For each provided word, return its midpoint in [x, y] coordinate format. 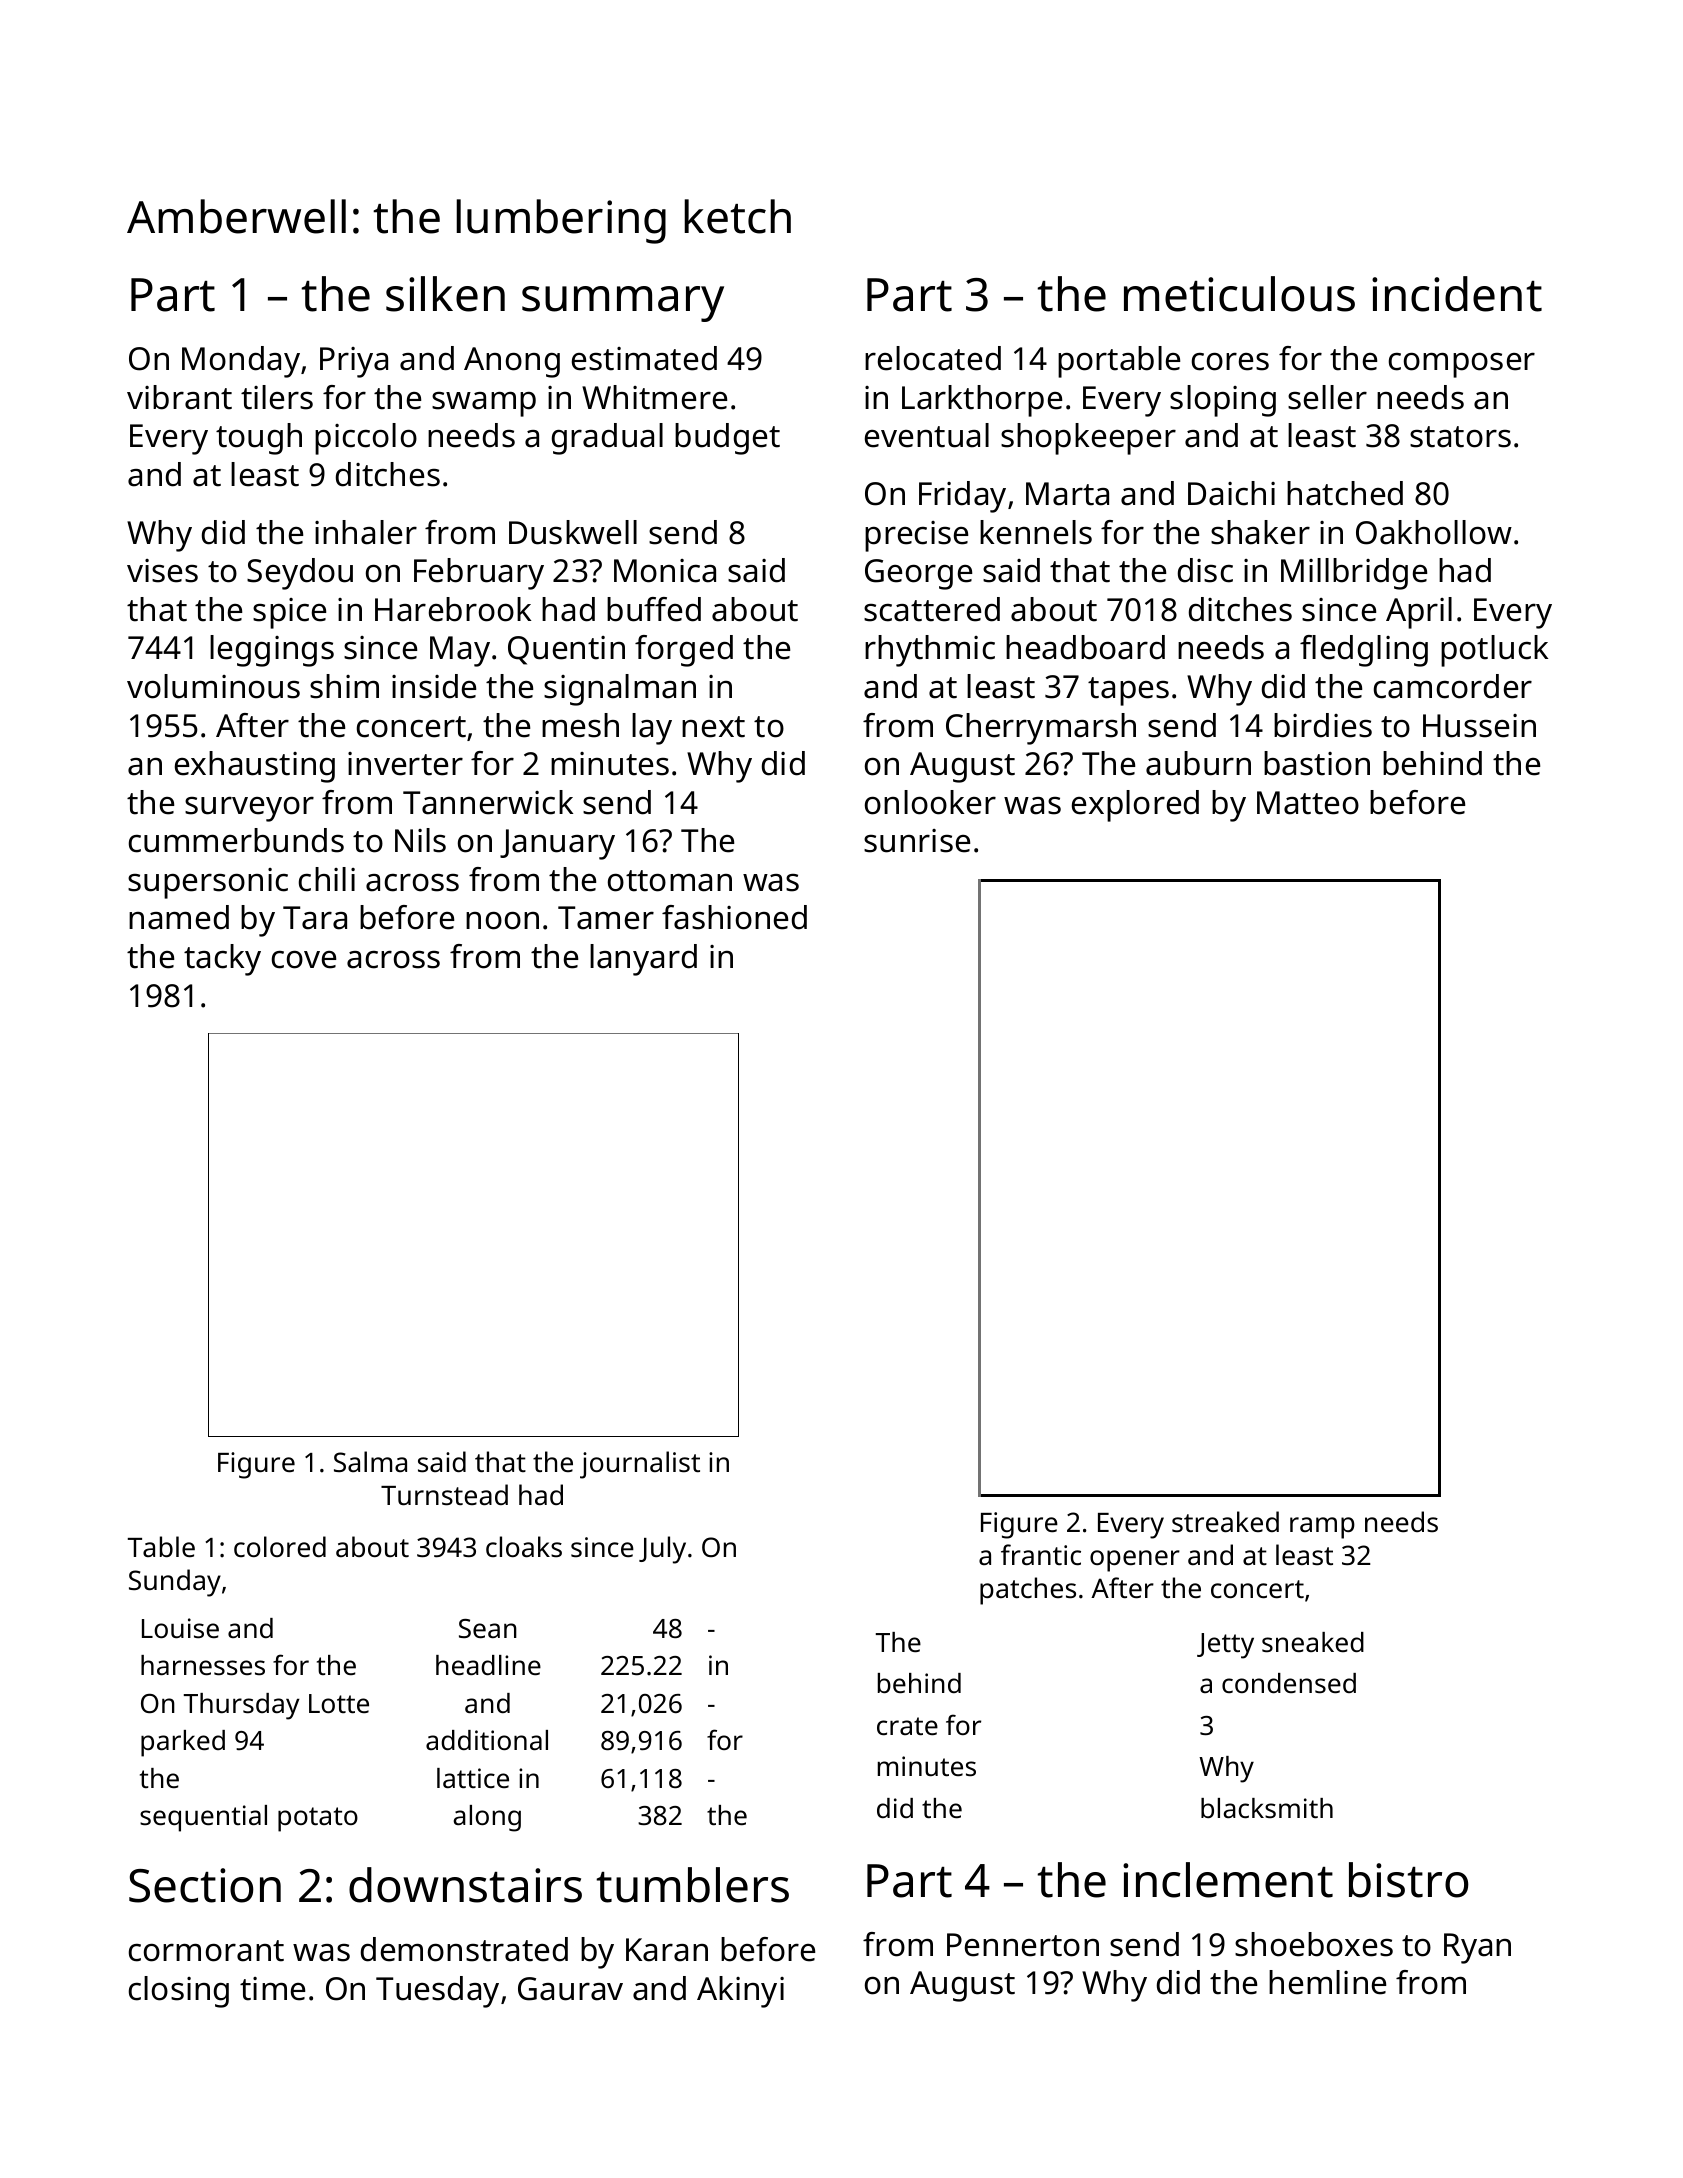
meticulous [1239, 294]
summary [623, 304]
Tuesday [437, 1992]
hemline [1327, 1982]
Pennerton [1023, 1945]
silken [445, 294]
